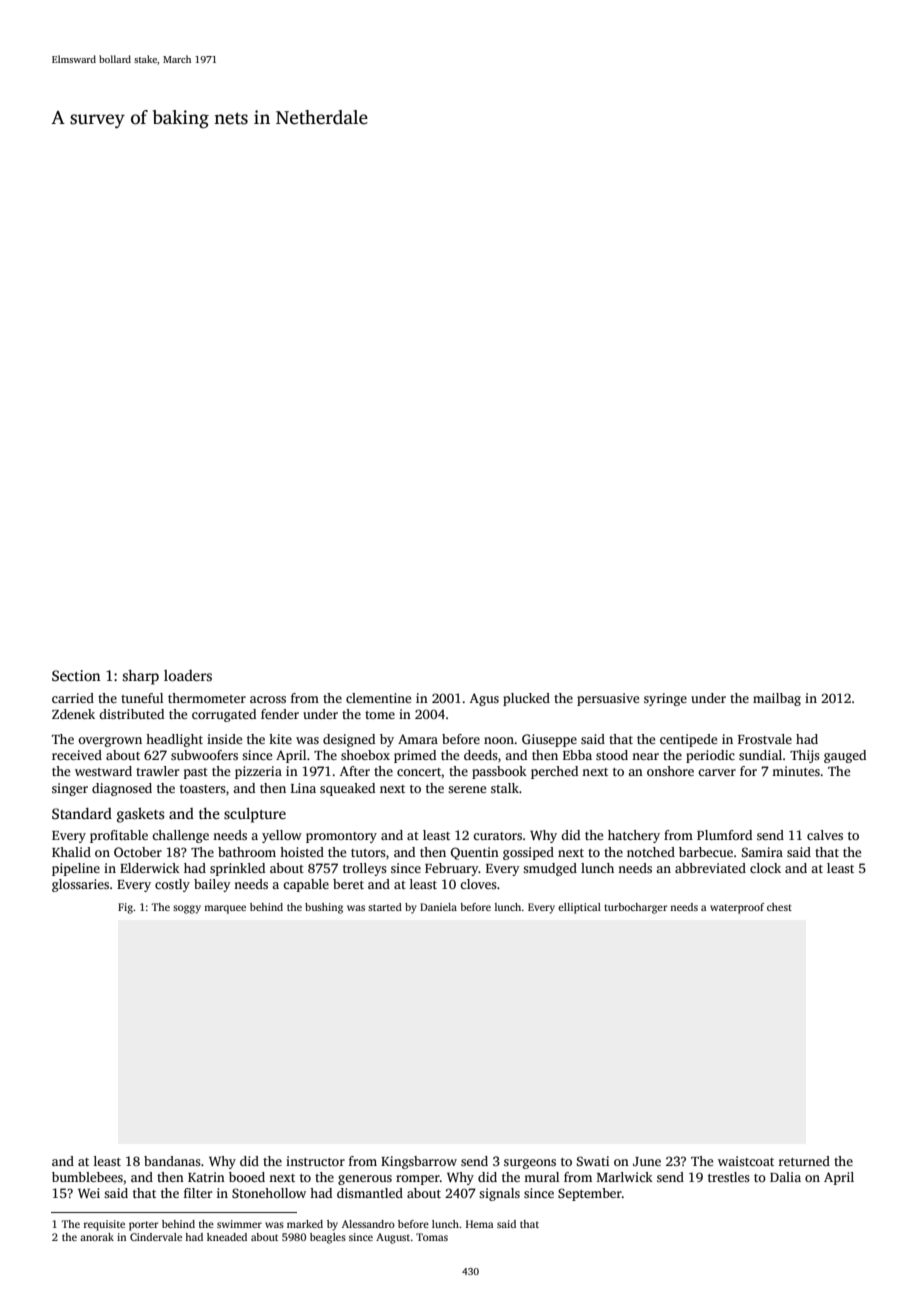 This image has height=1308, width=924. Describe the element at coordinates (438, 907) in the image. I see `Daniela` at that location.
